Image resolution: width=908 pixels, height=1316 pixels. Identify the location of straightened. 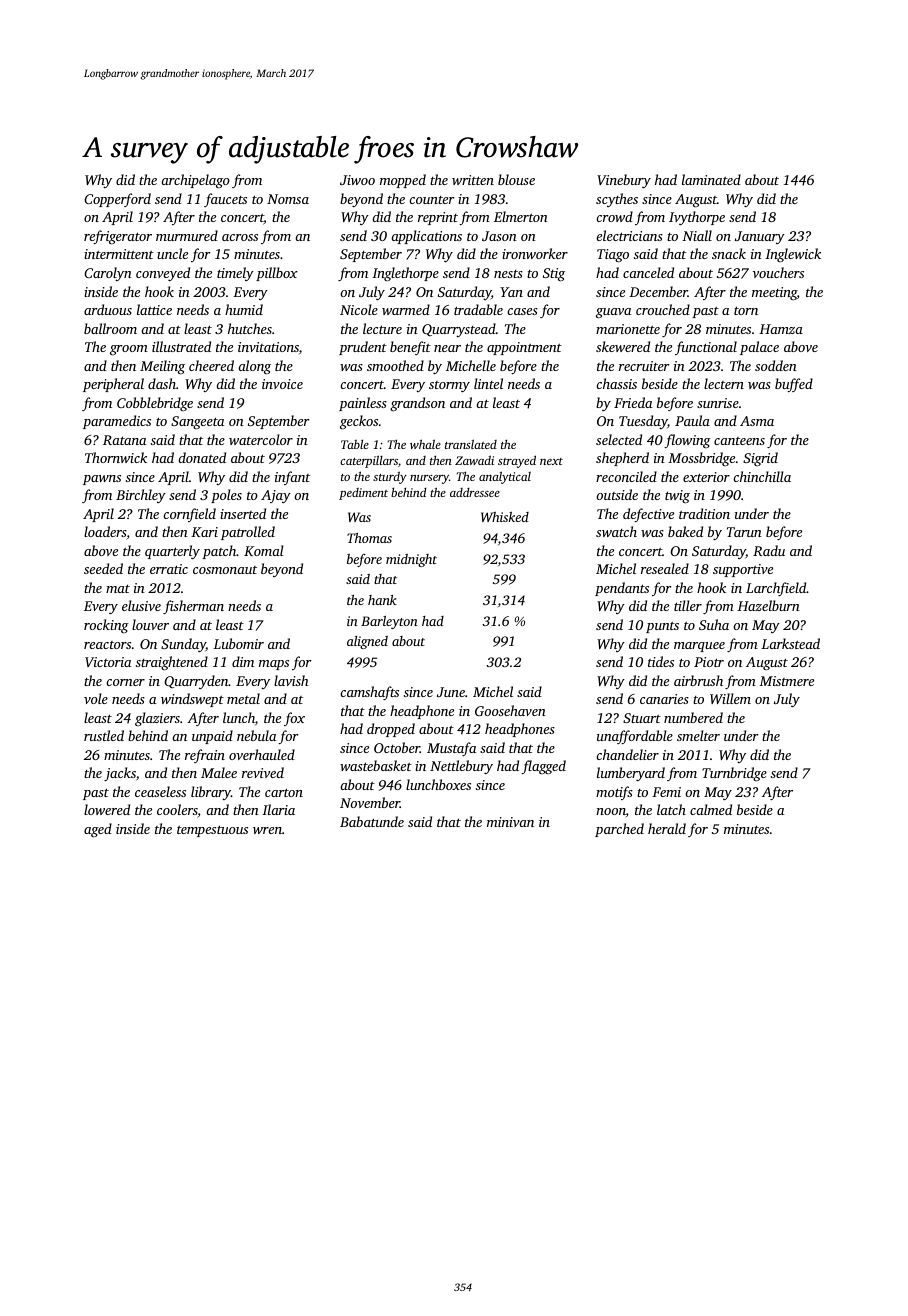
(172, 663).
